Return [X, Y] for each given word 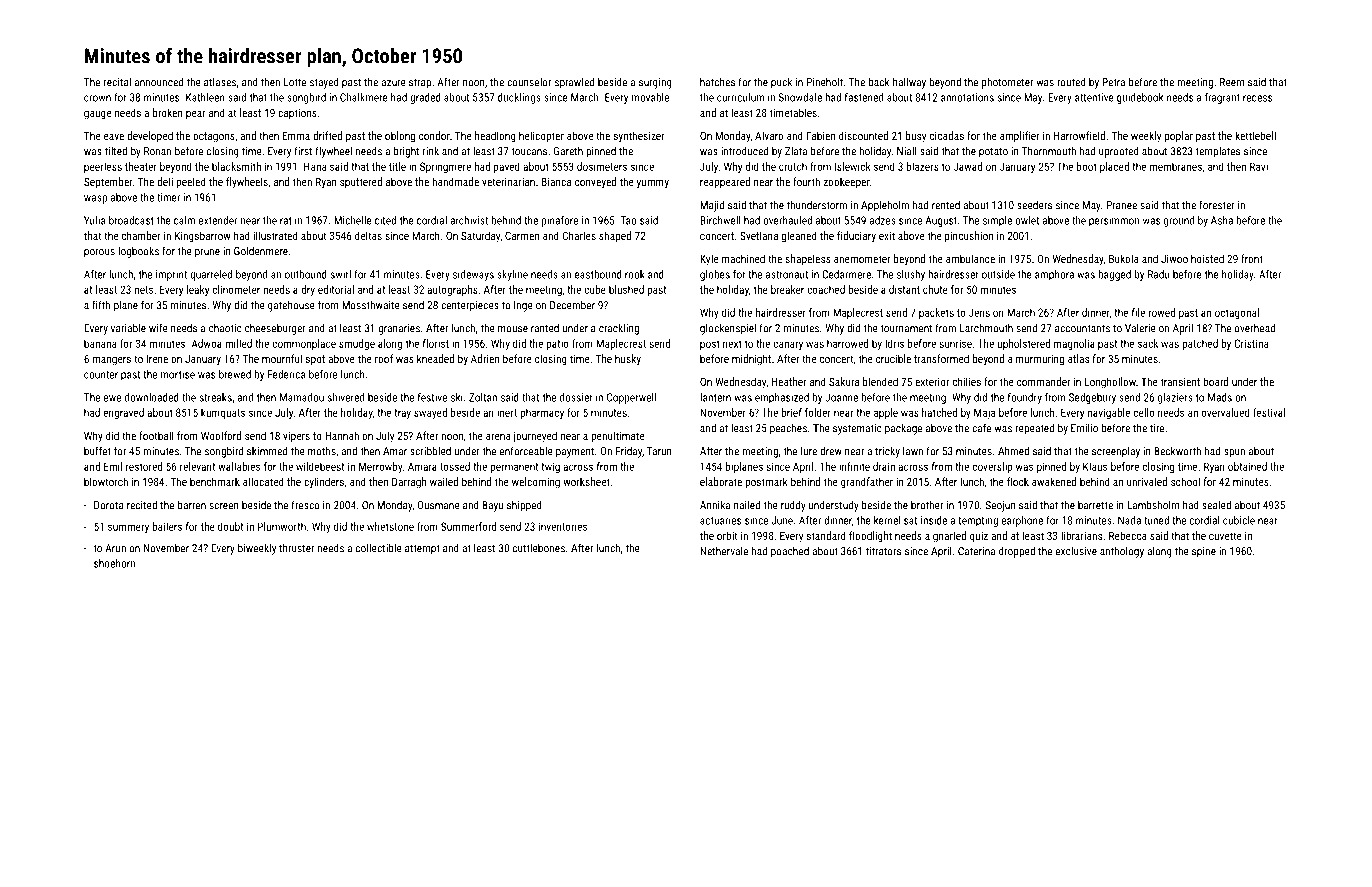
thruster [296, 548]
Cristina [1251, 343]
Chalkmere [364, 97]
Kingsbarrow [203, 237]
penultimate [617, 436]
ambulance [970, 258]
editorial [336, 289]
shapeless [808, 259]
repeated [1034, 429]
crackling [619, 329]
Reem [1232, 82]
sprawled [574, 83]
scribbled [430, 451]
